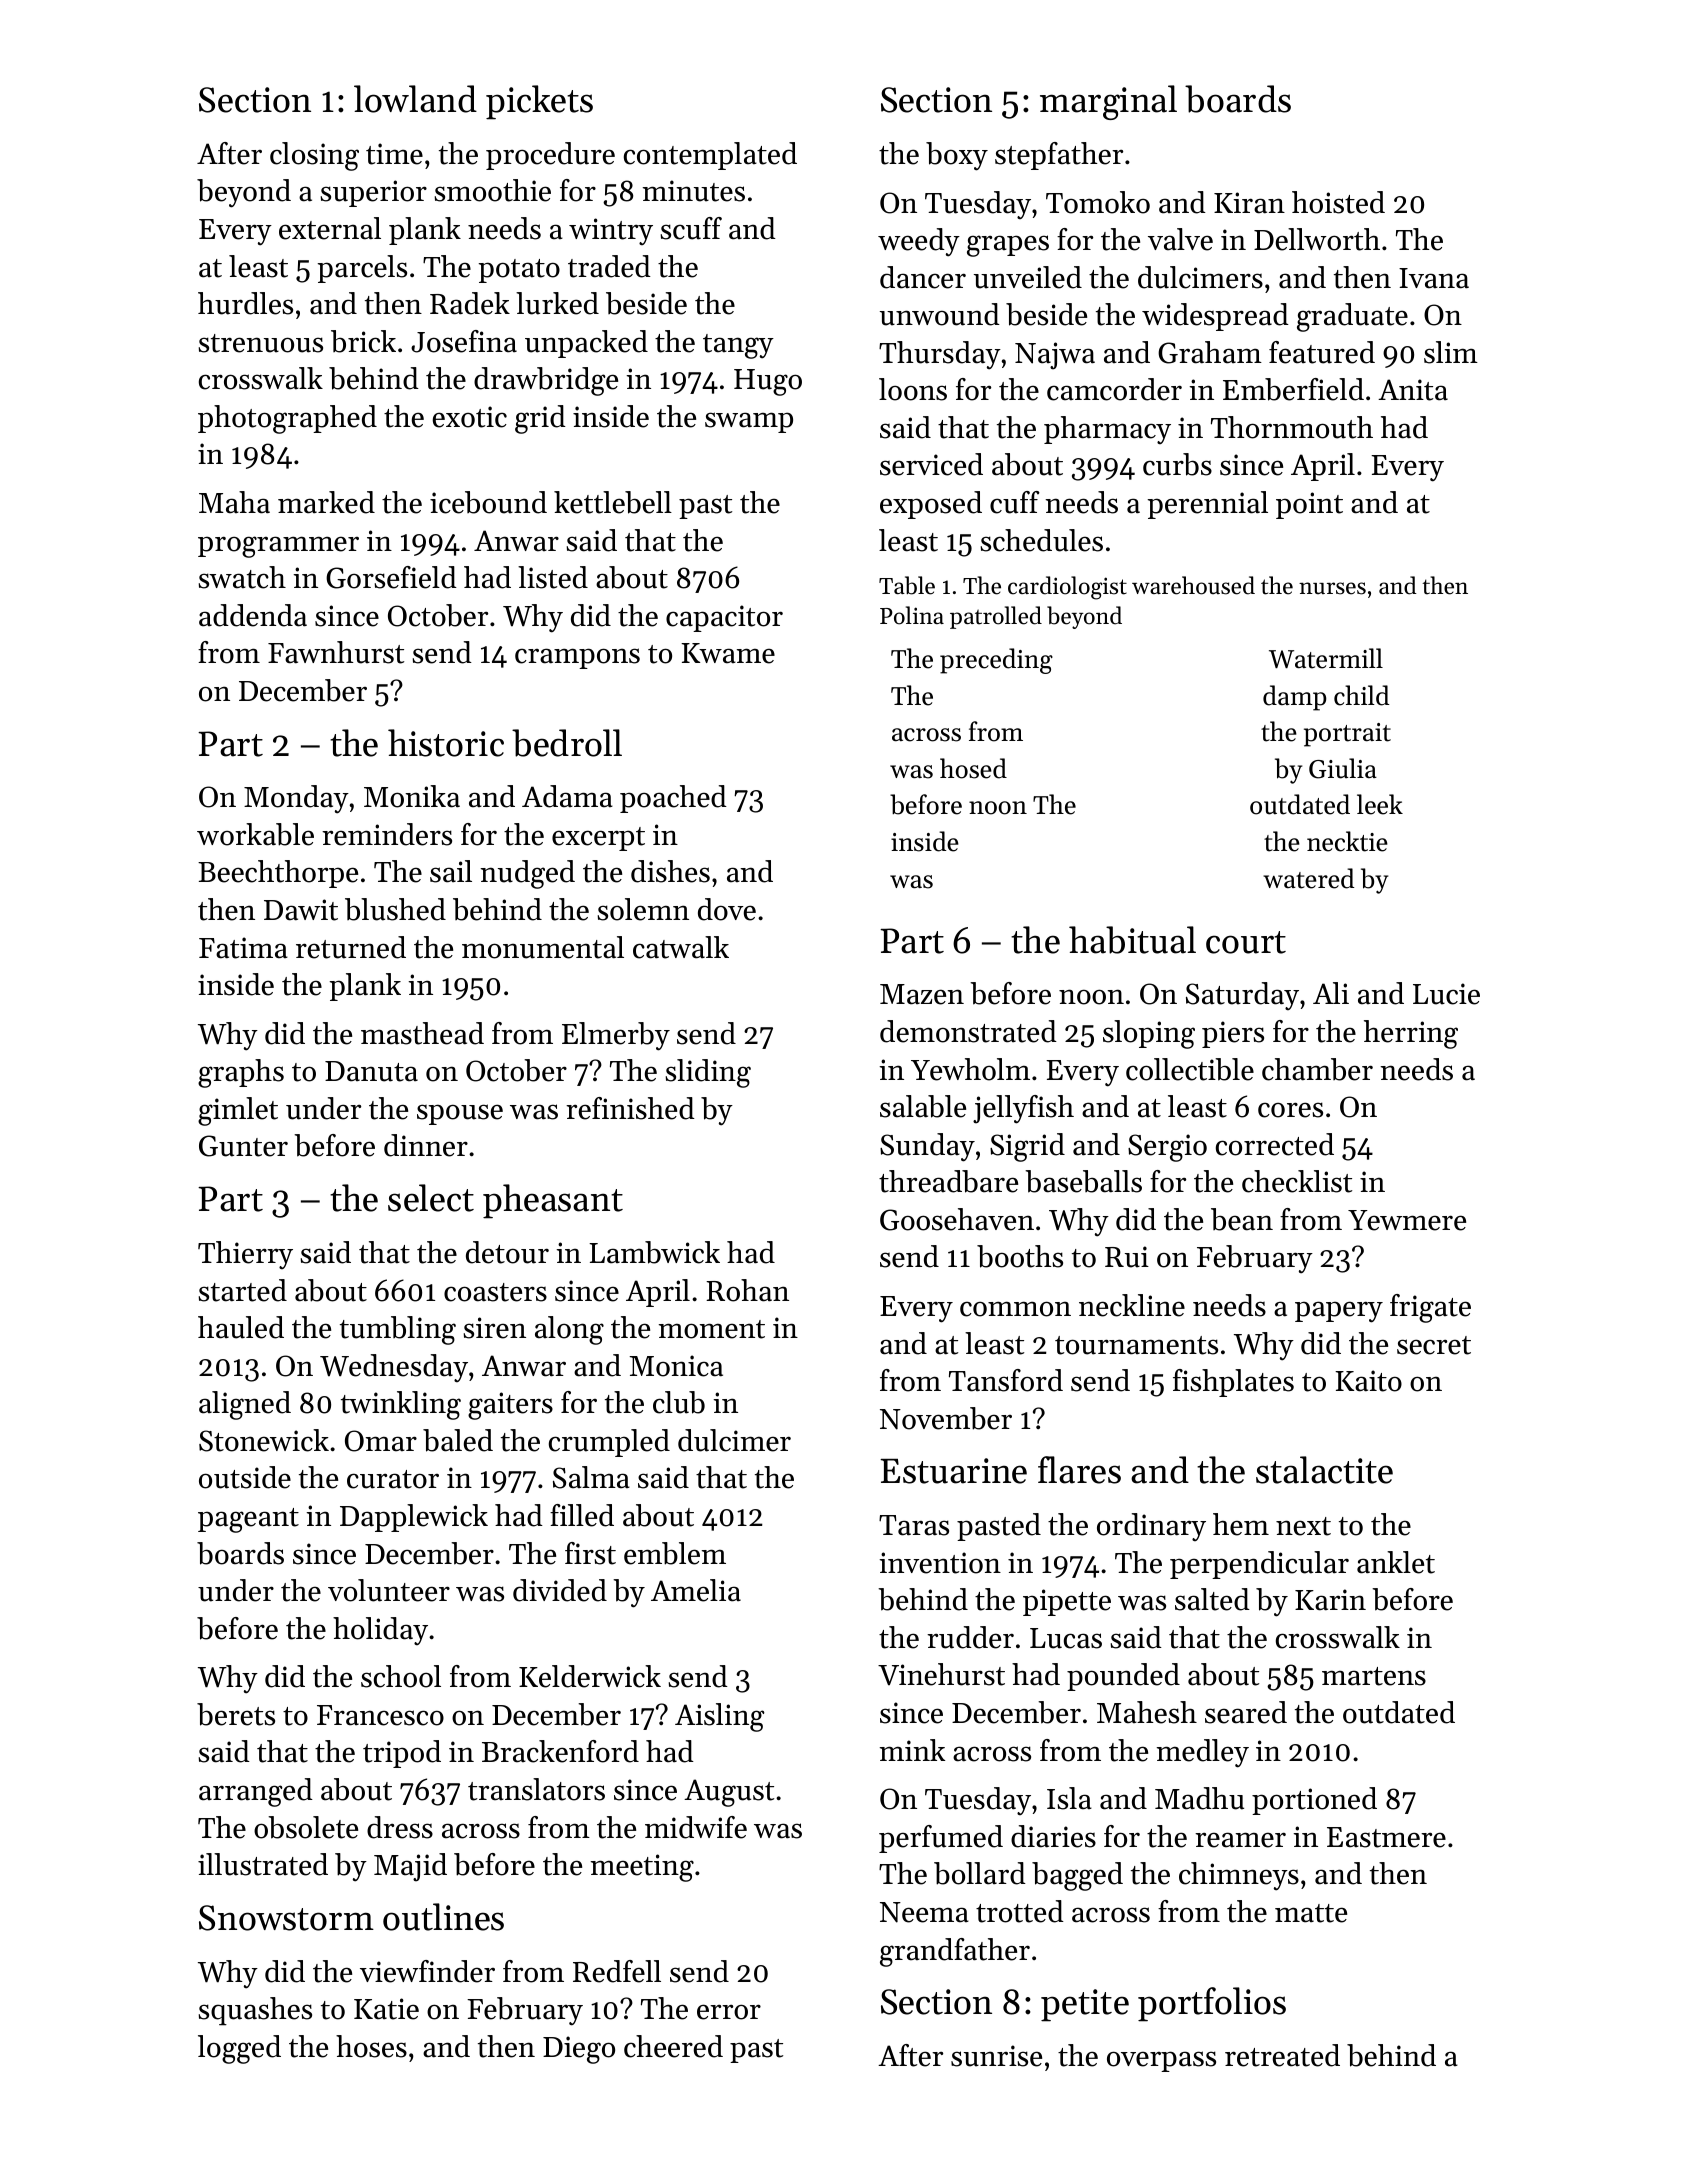  What do you see at coordinates (1434, 1345) in the screenshot?
I see `secret` at bounding box center [1434, 1345].
